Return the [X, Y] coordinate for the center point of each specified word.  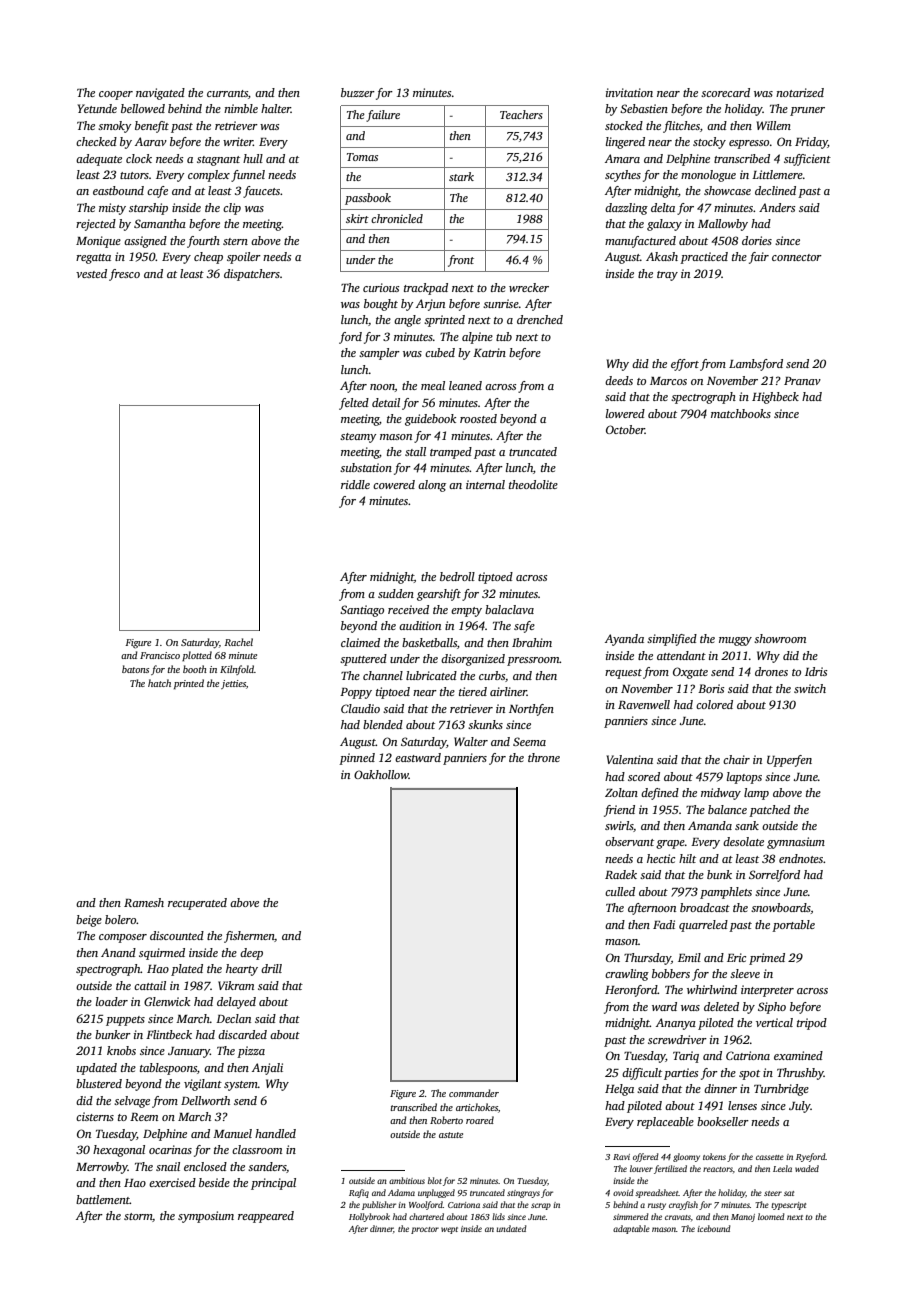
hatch [159, 683]
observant [629, 841]
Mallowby [723, 225]
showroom [780, 638]
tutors [134, 175]
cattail [150, 985]
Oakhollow [381, 774]
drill [271, 968]
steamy [358, 438]
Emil [689, 957]
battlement [103, 1199]
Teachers [521, 114]
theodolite [533, 484]
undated [511, 1228]
